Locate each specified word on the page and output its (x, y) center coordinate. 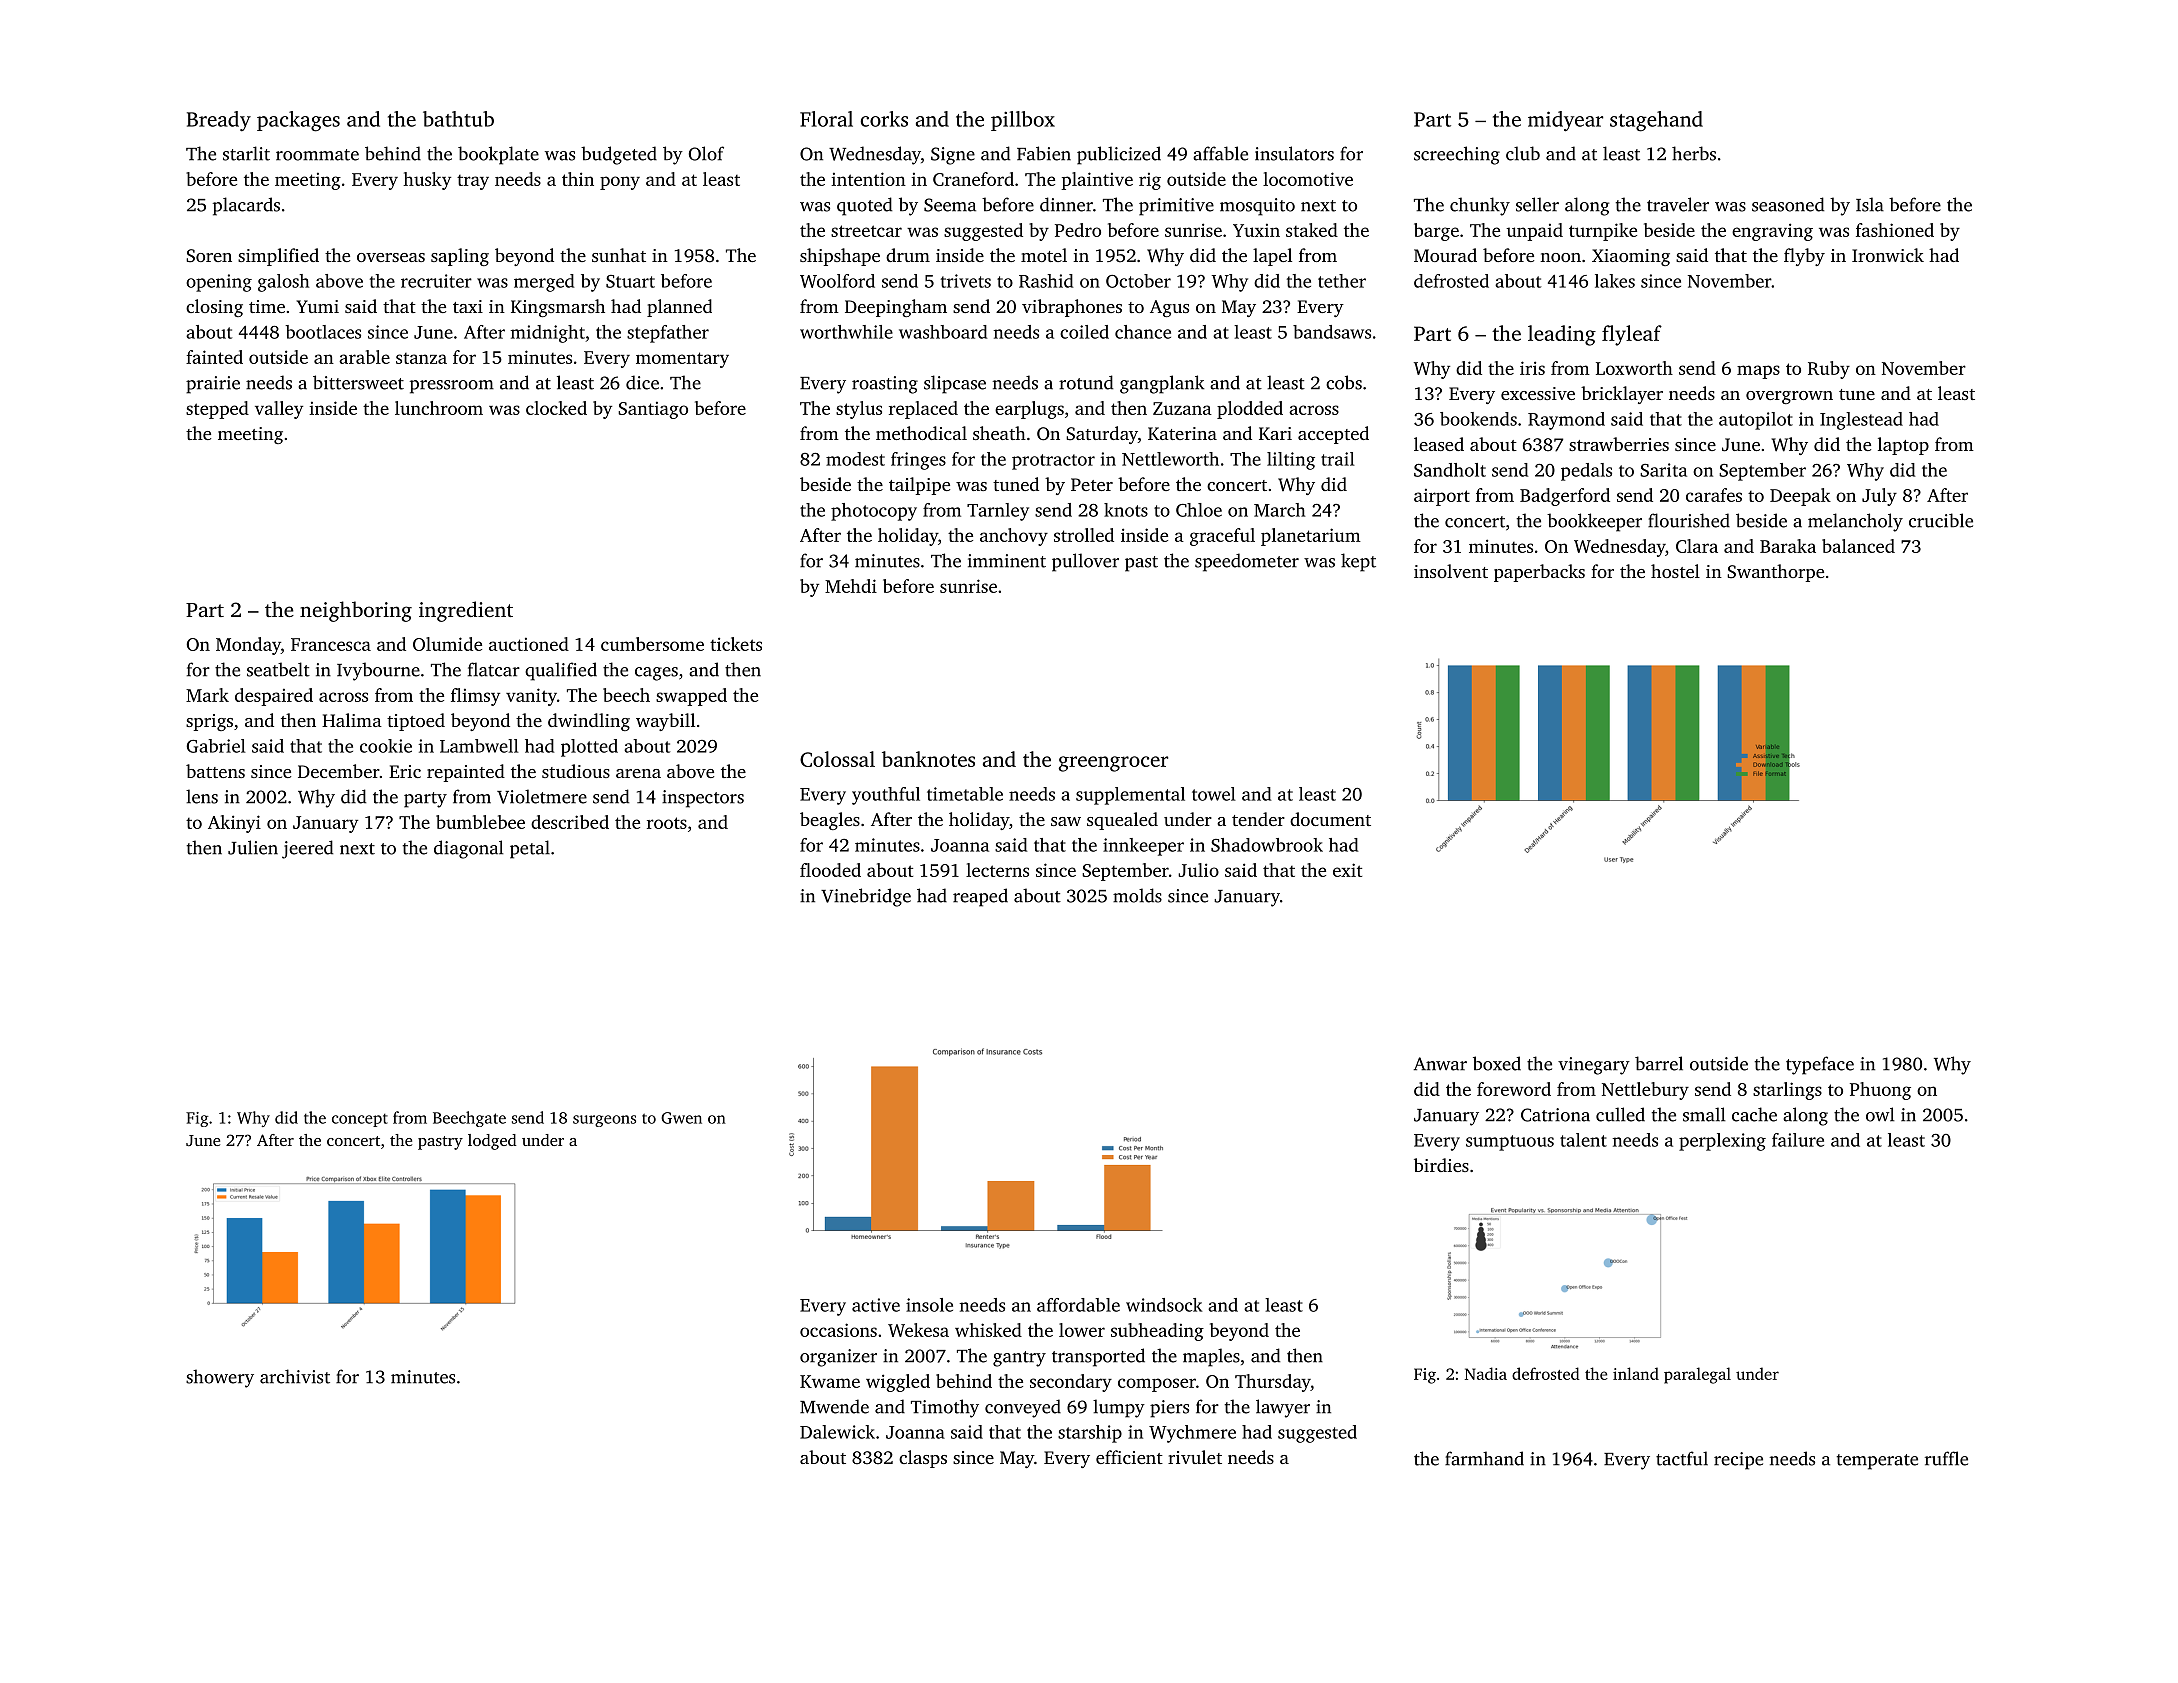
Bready (219, 121)
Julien (253, 847)
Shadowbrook (1267, 845)
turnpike (1603, 232)
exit (1347, 870)
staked (1312, 230)
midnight (548, 334)
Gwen (681, 1118)
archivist (295, 1376)
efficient (1129, 1457)
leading (1562, 335)
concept (360, 1120)
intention (868, 179)
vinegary (1594, 1066)
